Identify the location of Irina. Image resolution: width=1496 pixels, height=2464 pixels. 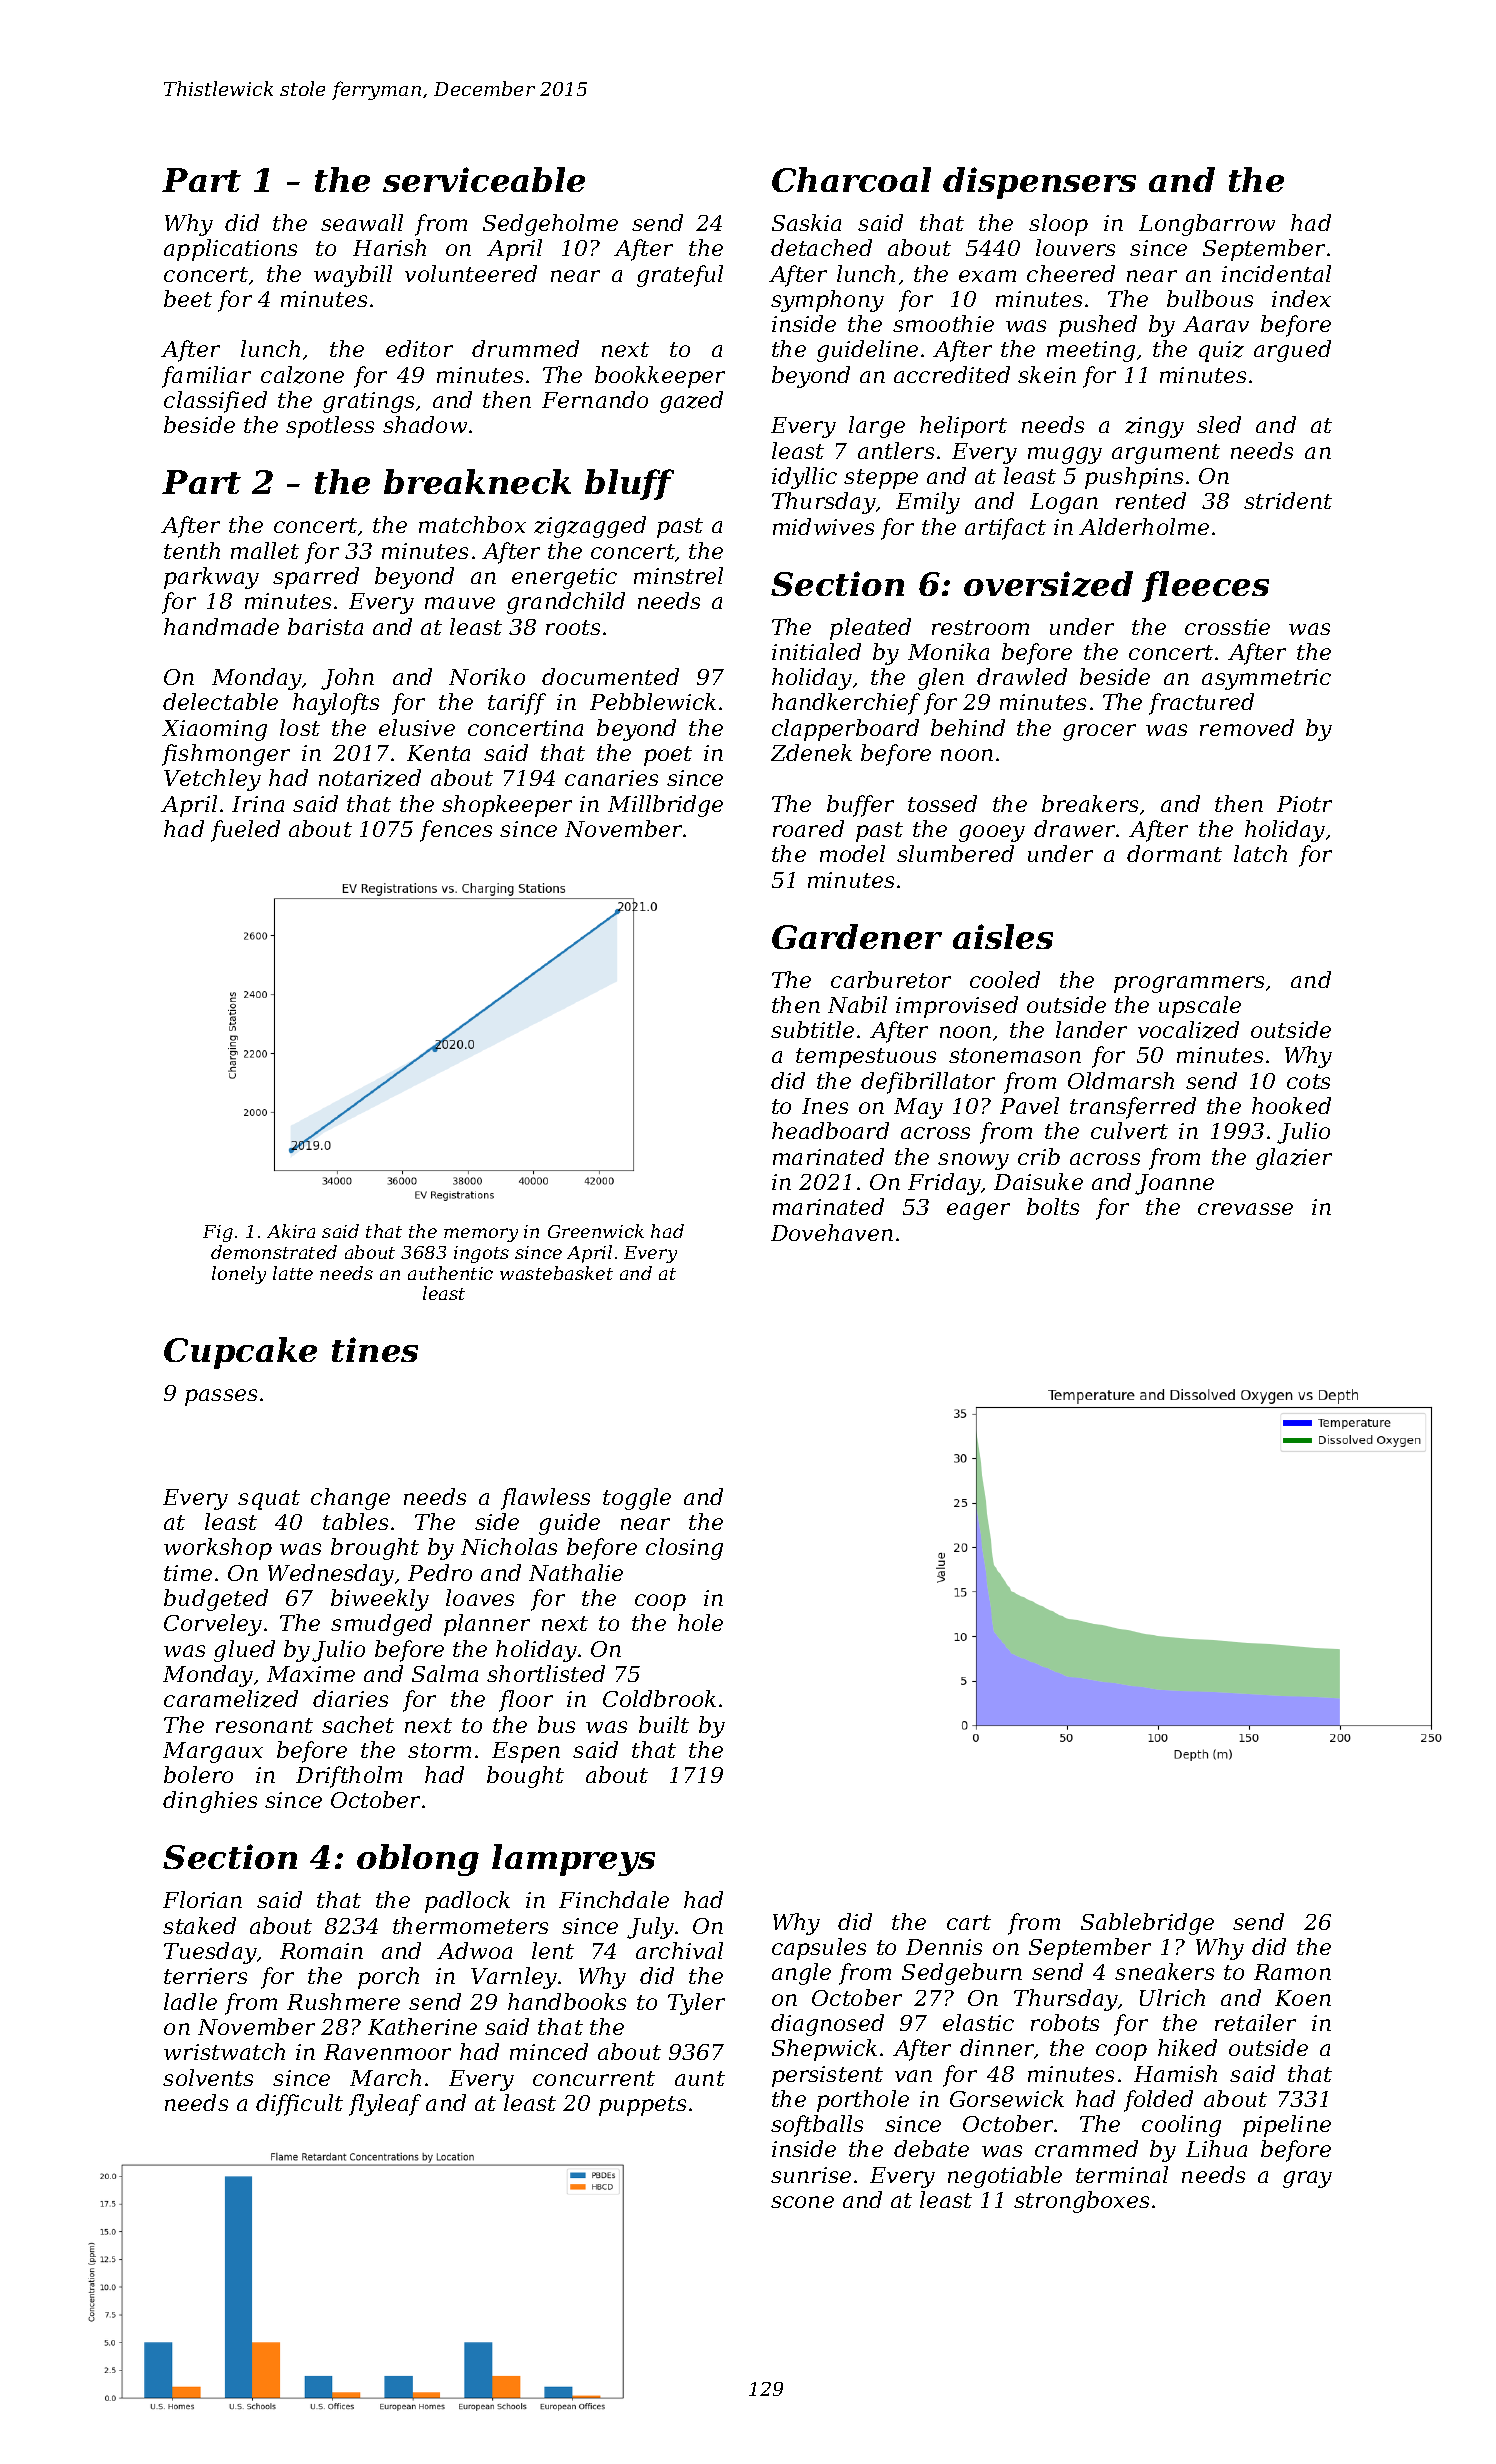
(258, 804).
